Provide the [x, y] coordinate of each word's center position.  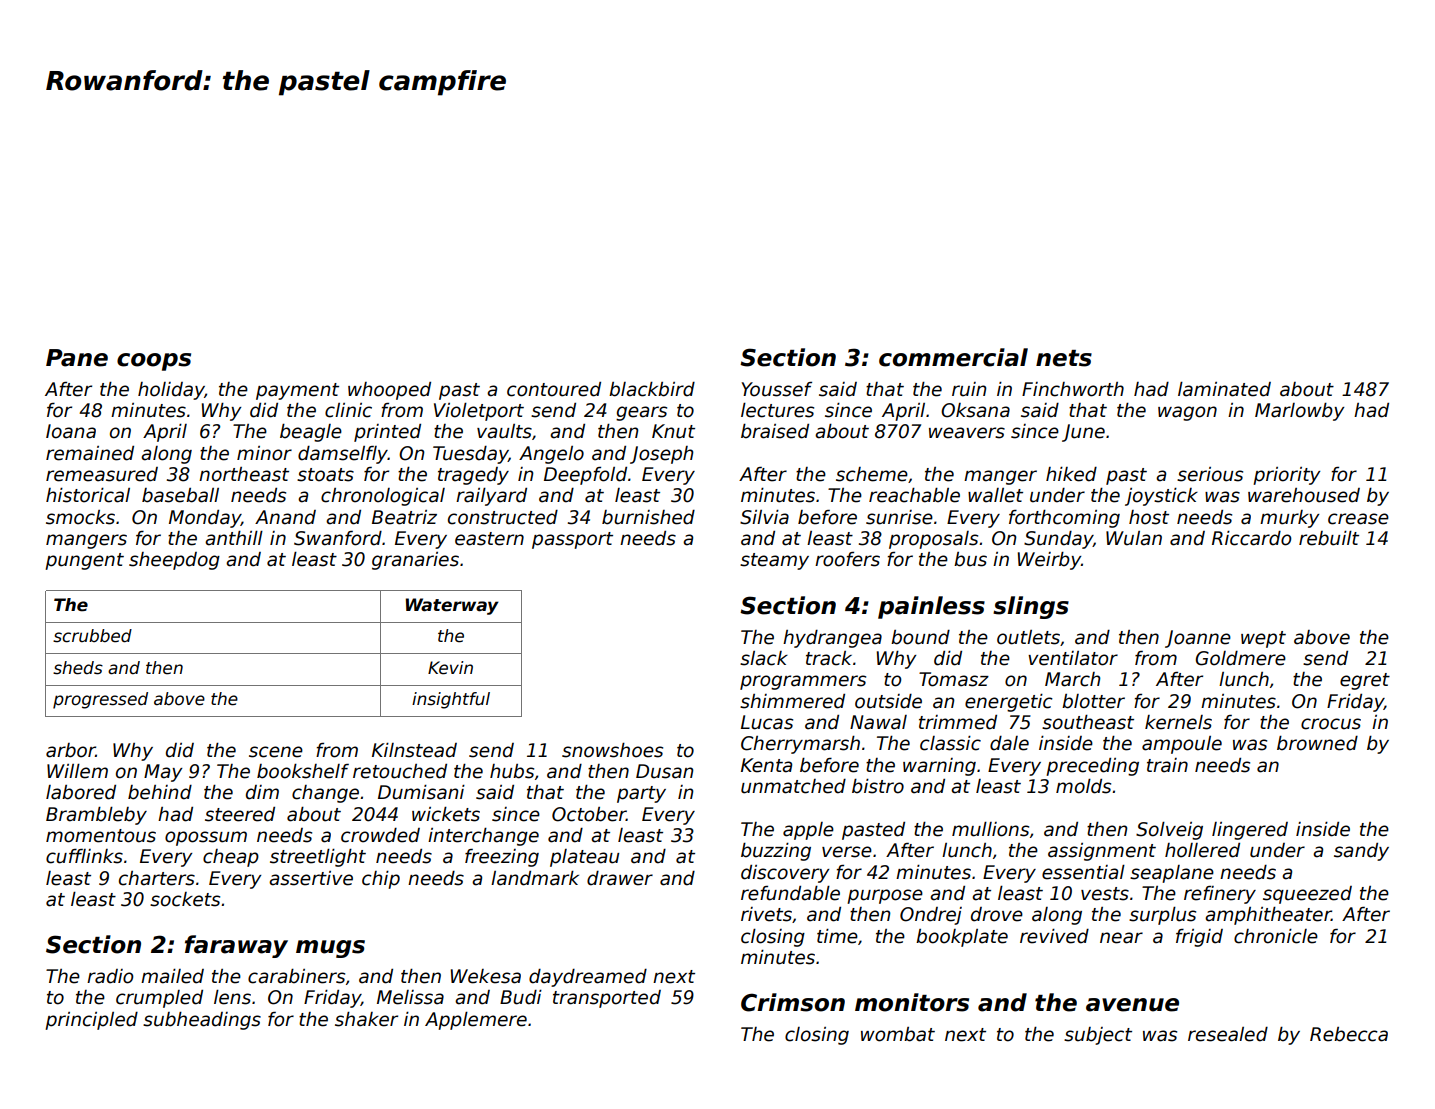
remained [90, 453]
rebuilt [1329, 538]
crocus [1331, 724]
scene [276, 752]
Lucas [767, 722]
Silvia [764, 517]
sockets [185, 899]
